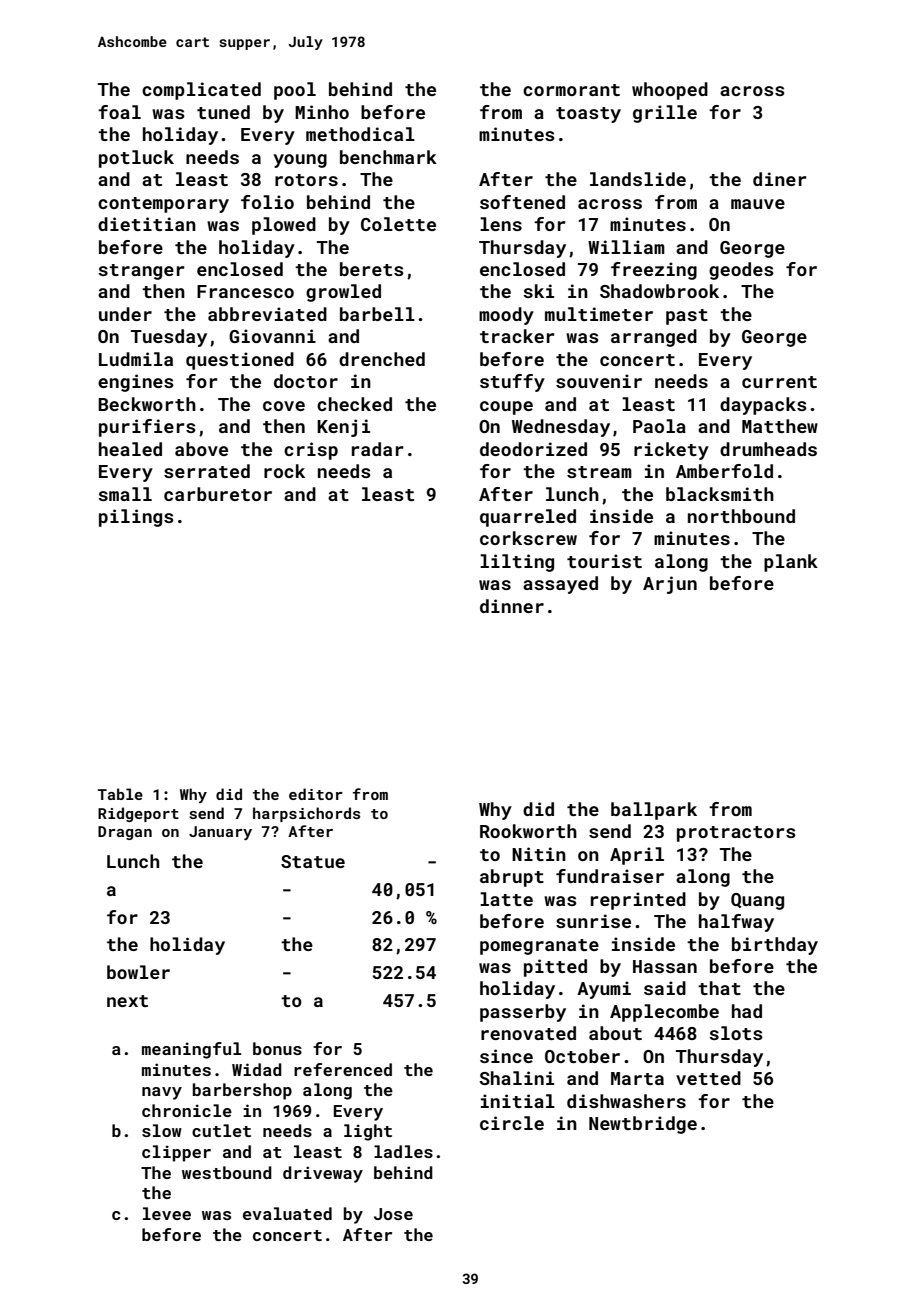 This page has width=924, height=1308. Describe the element at coordinates (300, 161) in the page. I see `young` at that location.
